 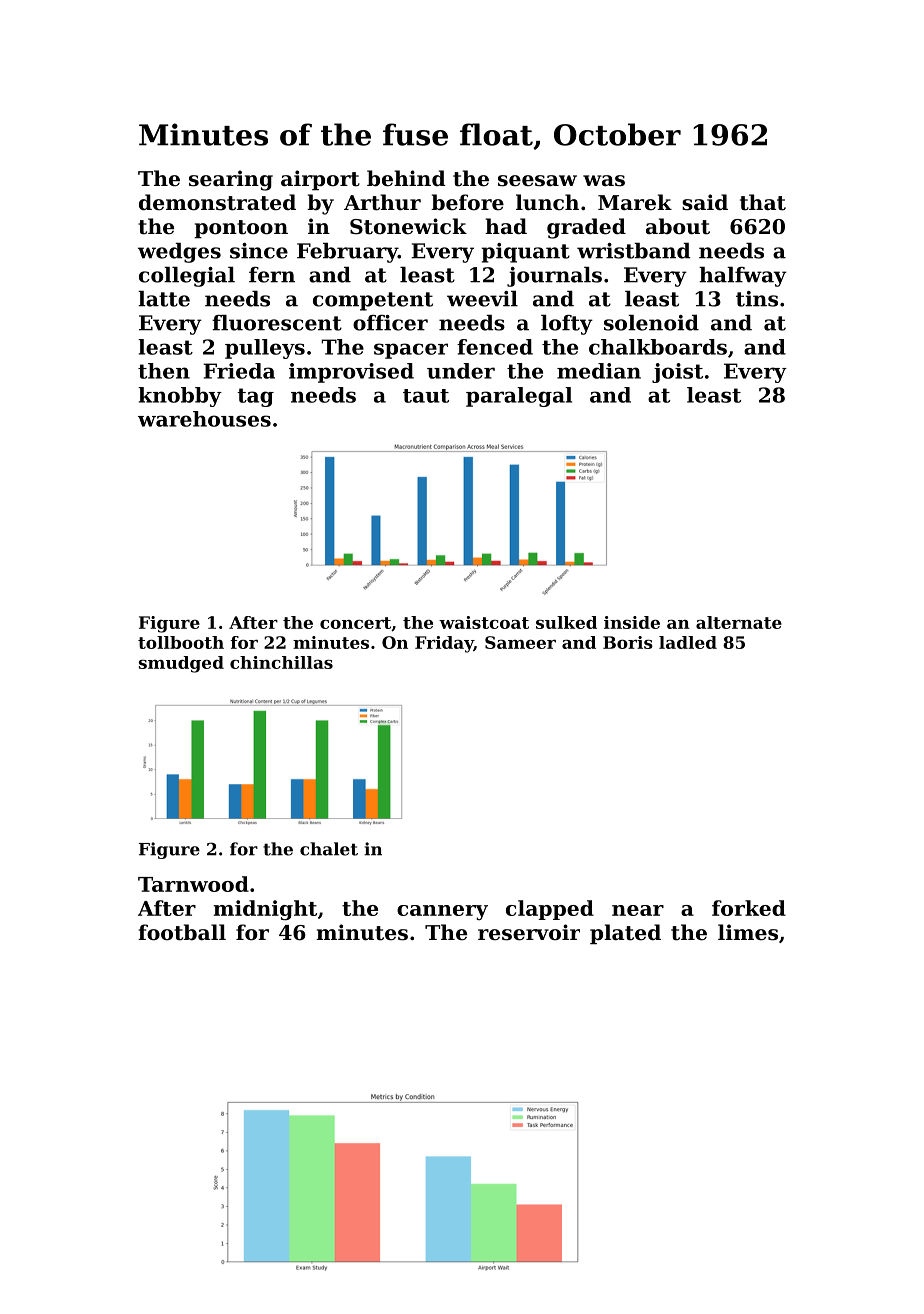 I want to click on tag, so click(x=255, y=397).
